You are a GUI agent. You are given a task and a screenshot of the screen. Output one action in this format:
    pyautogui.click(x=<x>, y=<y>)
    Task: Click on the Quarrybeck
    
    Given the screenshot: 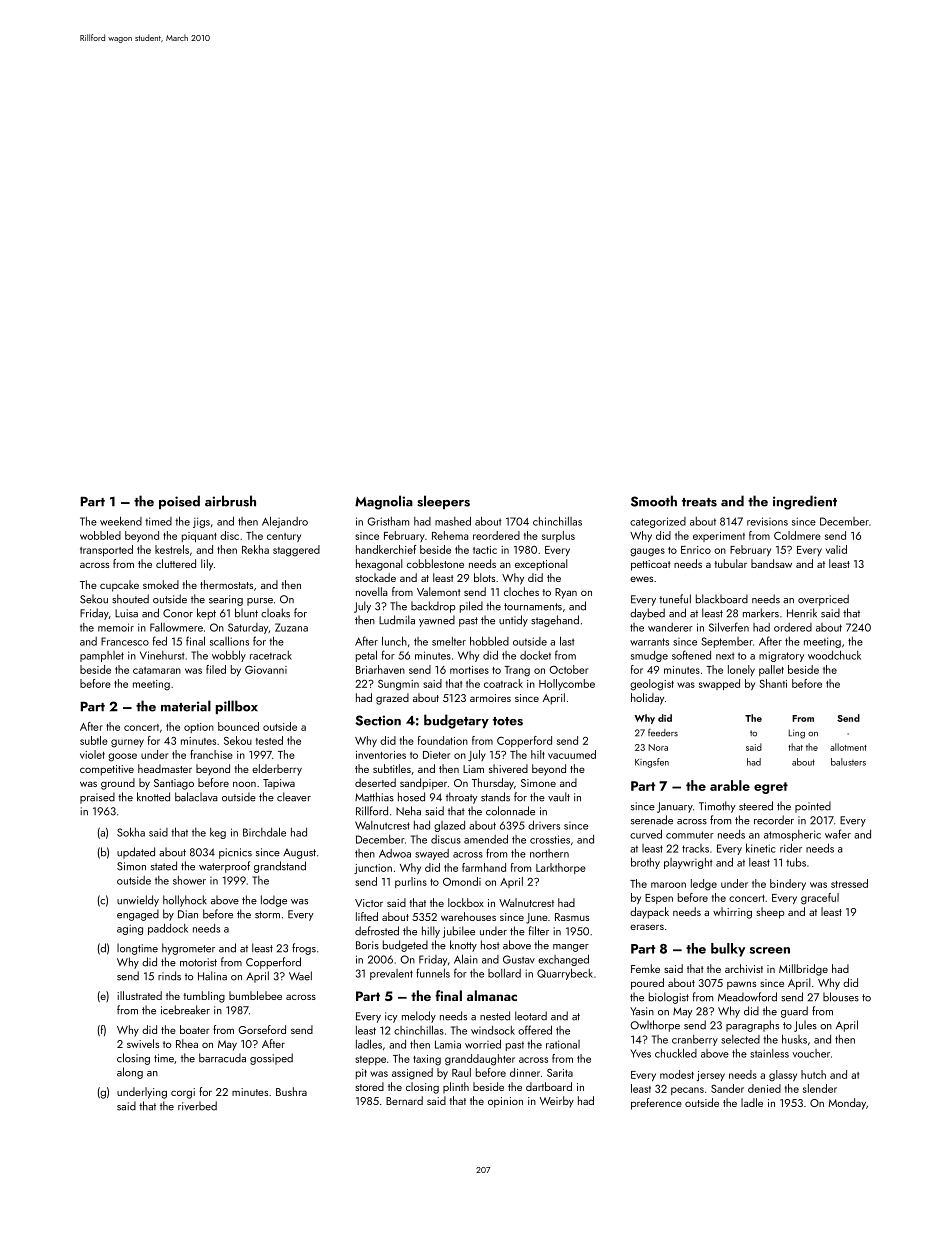 What is the action you would take?
    pyautogui.click(x=565, y=974)
